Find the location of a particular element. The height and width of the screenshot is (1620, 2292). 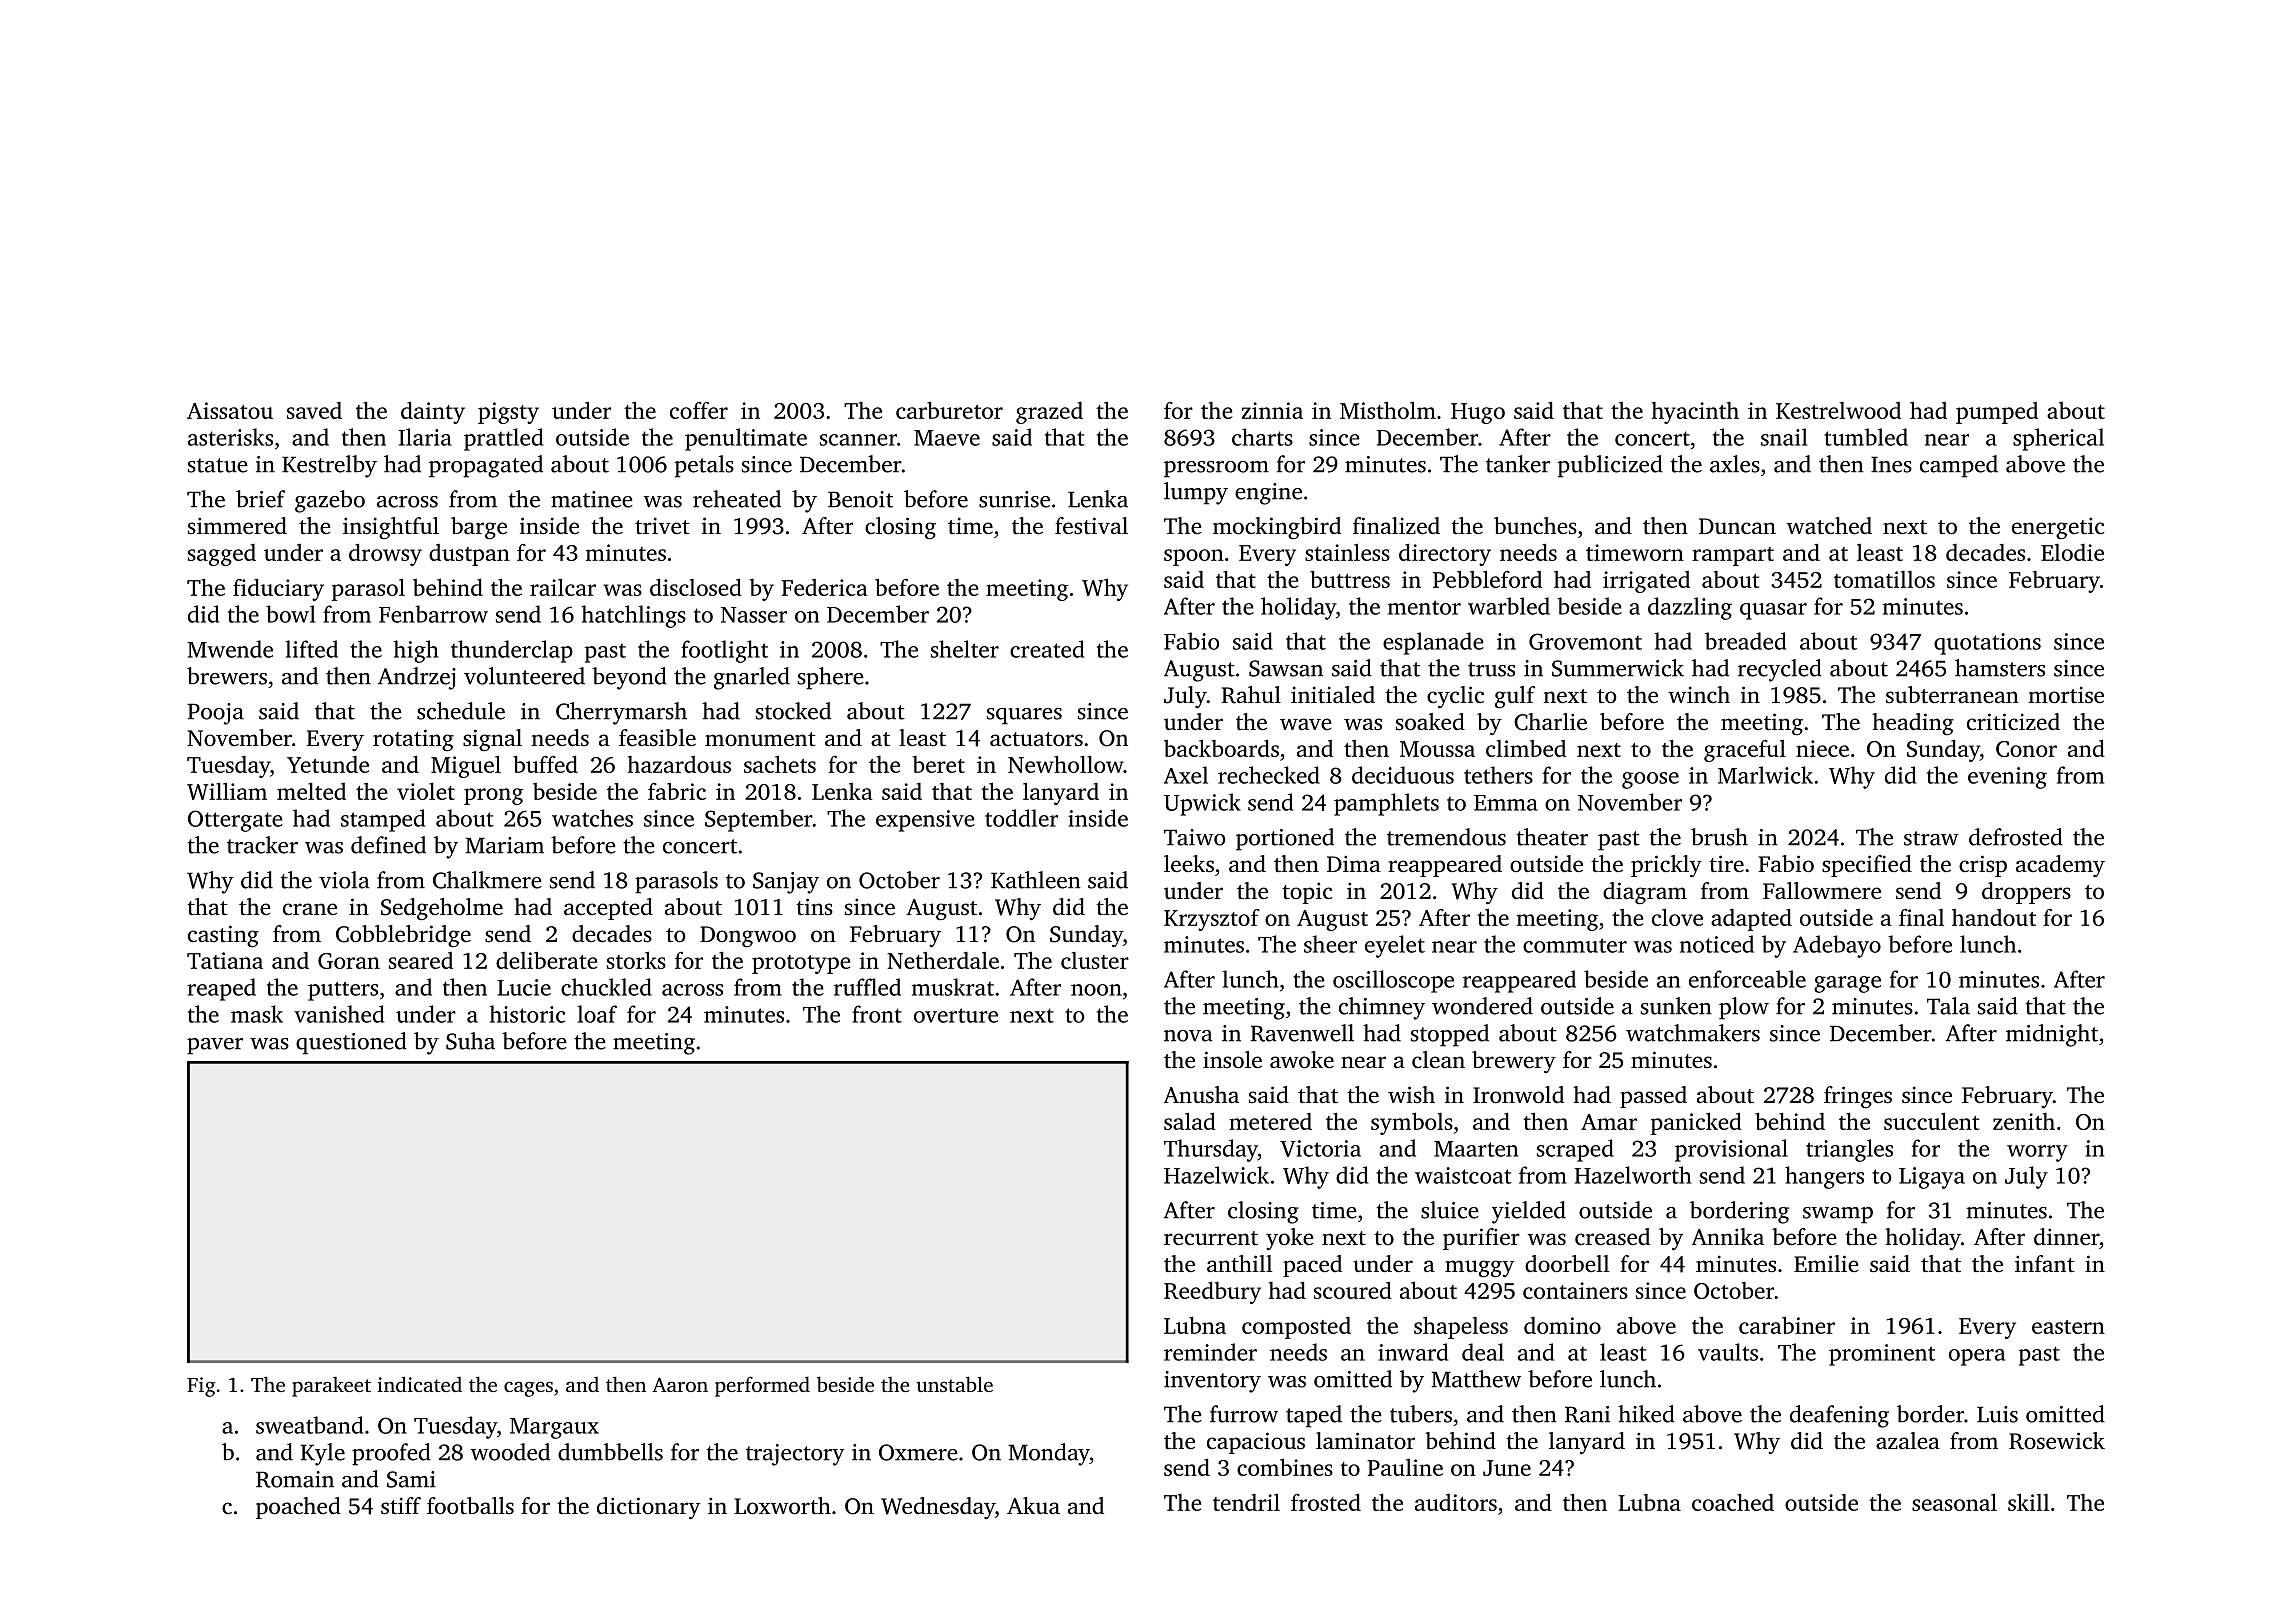

parakeet is located at coordinates (331, 1386).
